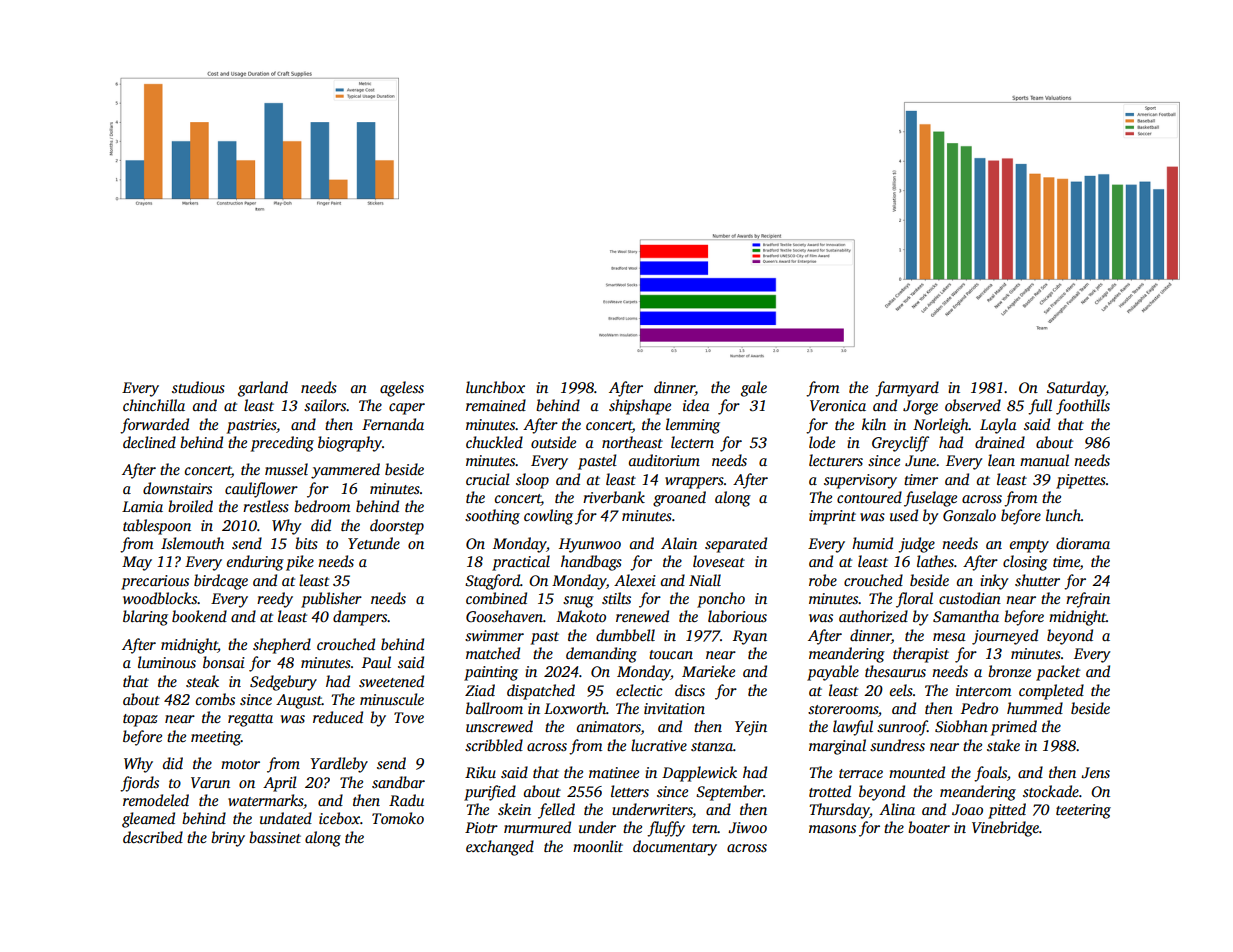 This image has width=1233, height=952. I want to click on regatta, so click(250, 720).
